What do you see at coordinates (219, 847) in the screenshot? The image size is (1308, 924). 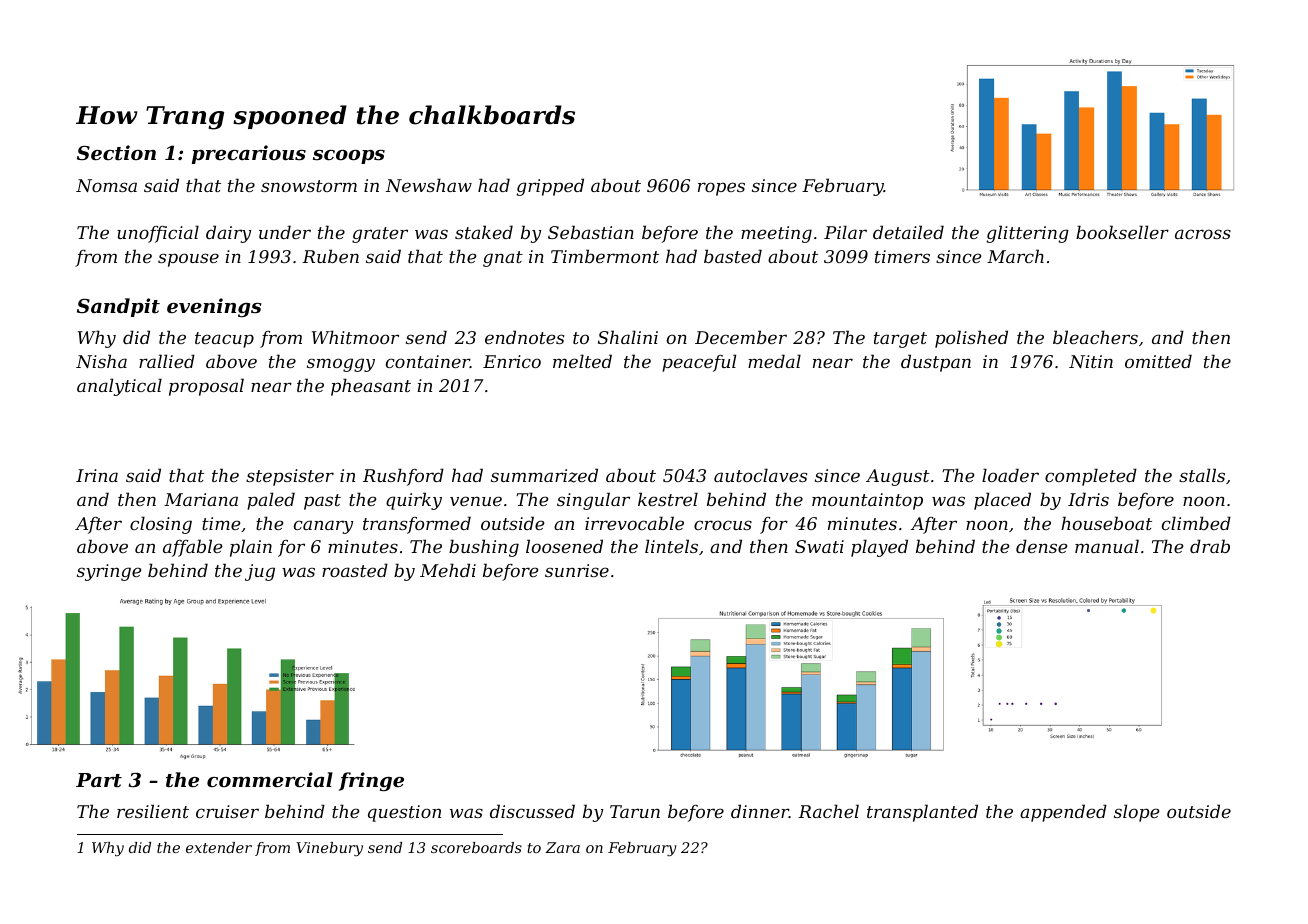 I see `extender` at bounding box center [219, 847].
